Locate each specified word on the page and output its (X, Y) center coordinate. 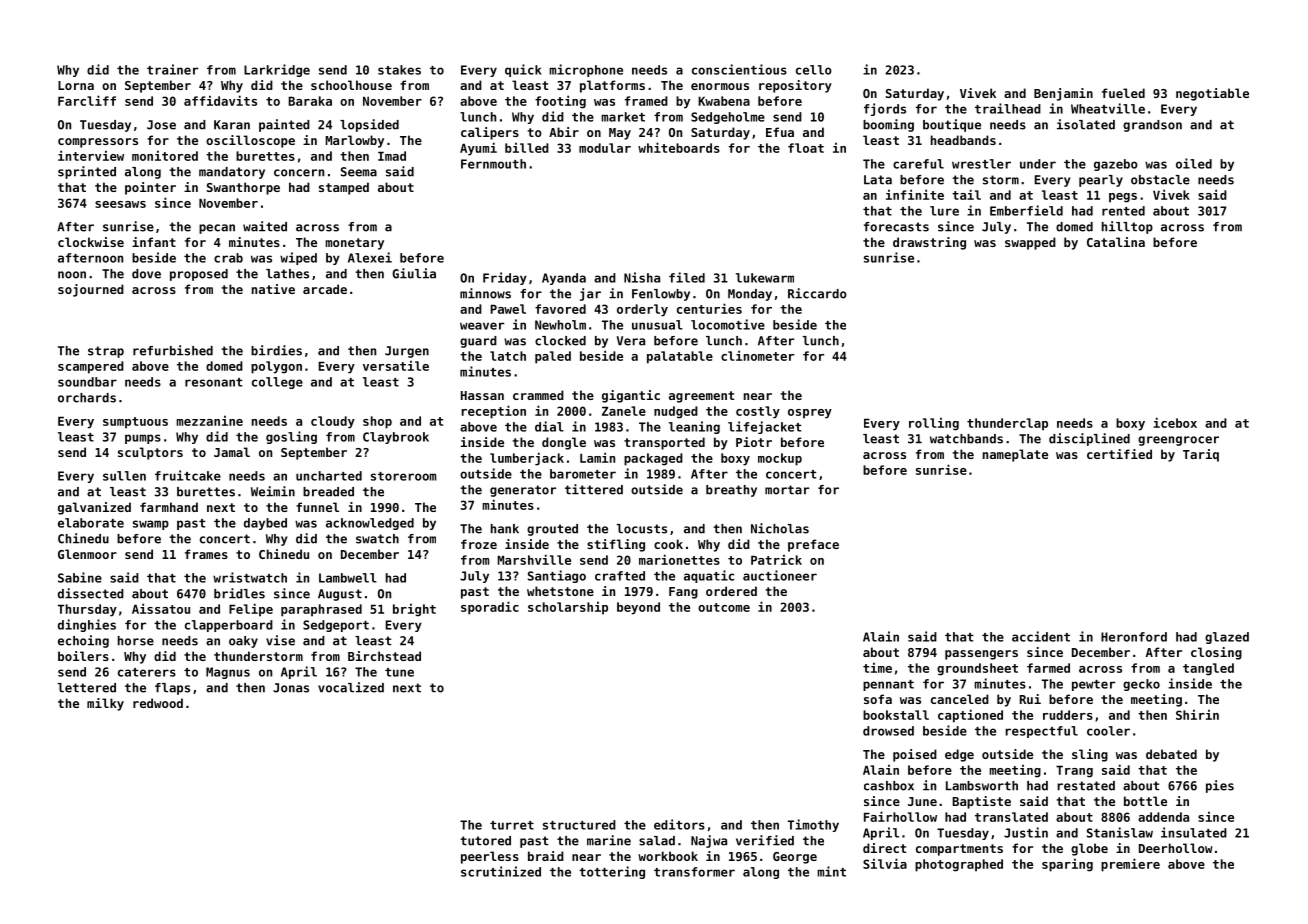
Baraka (310, 101)
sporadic (490, 608)
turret (512, 825)
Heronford (1134, 637)
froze (479, 544)
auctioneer (780, 575)
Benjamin (1063, 94)
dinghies (87, 625)
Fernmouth (493, 164)
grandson (1152, 126)
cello (814, 70)
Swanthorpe (243, 188)
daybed (265, 524)
